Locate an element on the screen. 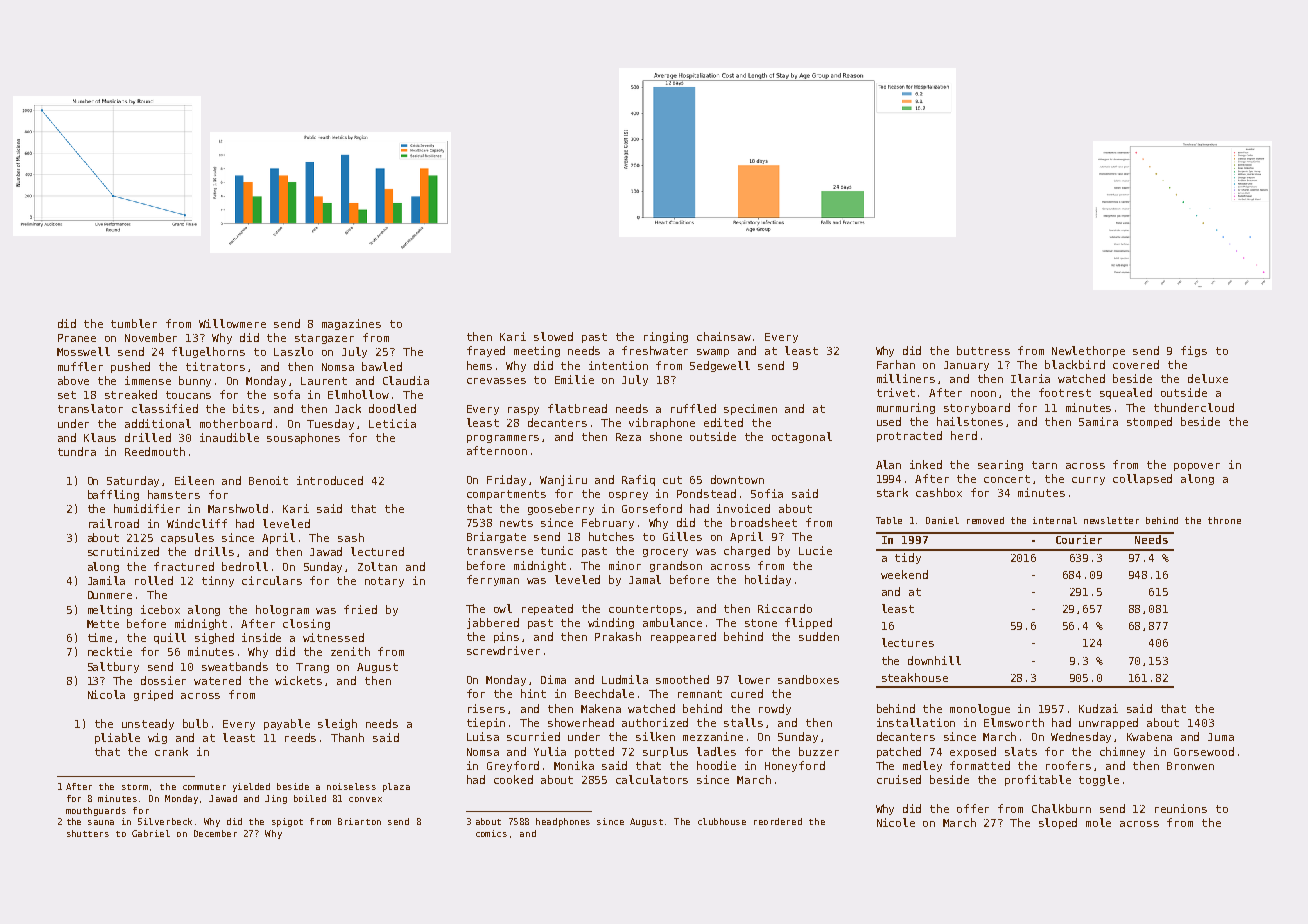 This screenshot has width=1308, height=924. hint is located at coordinates (533, 693).
